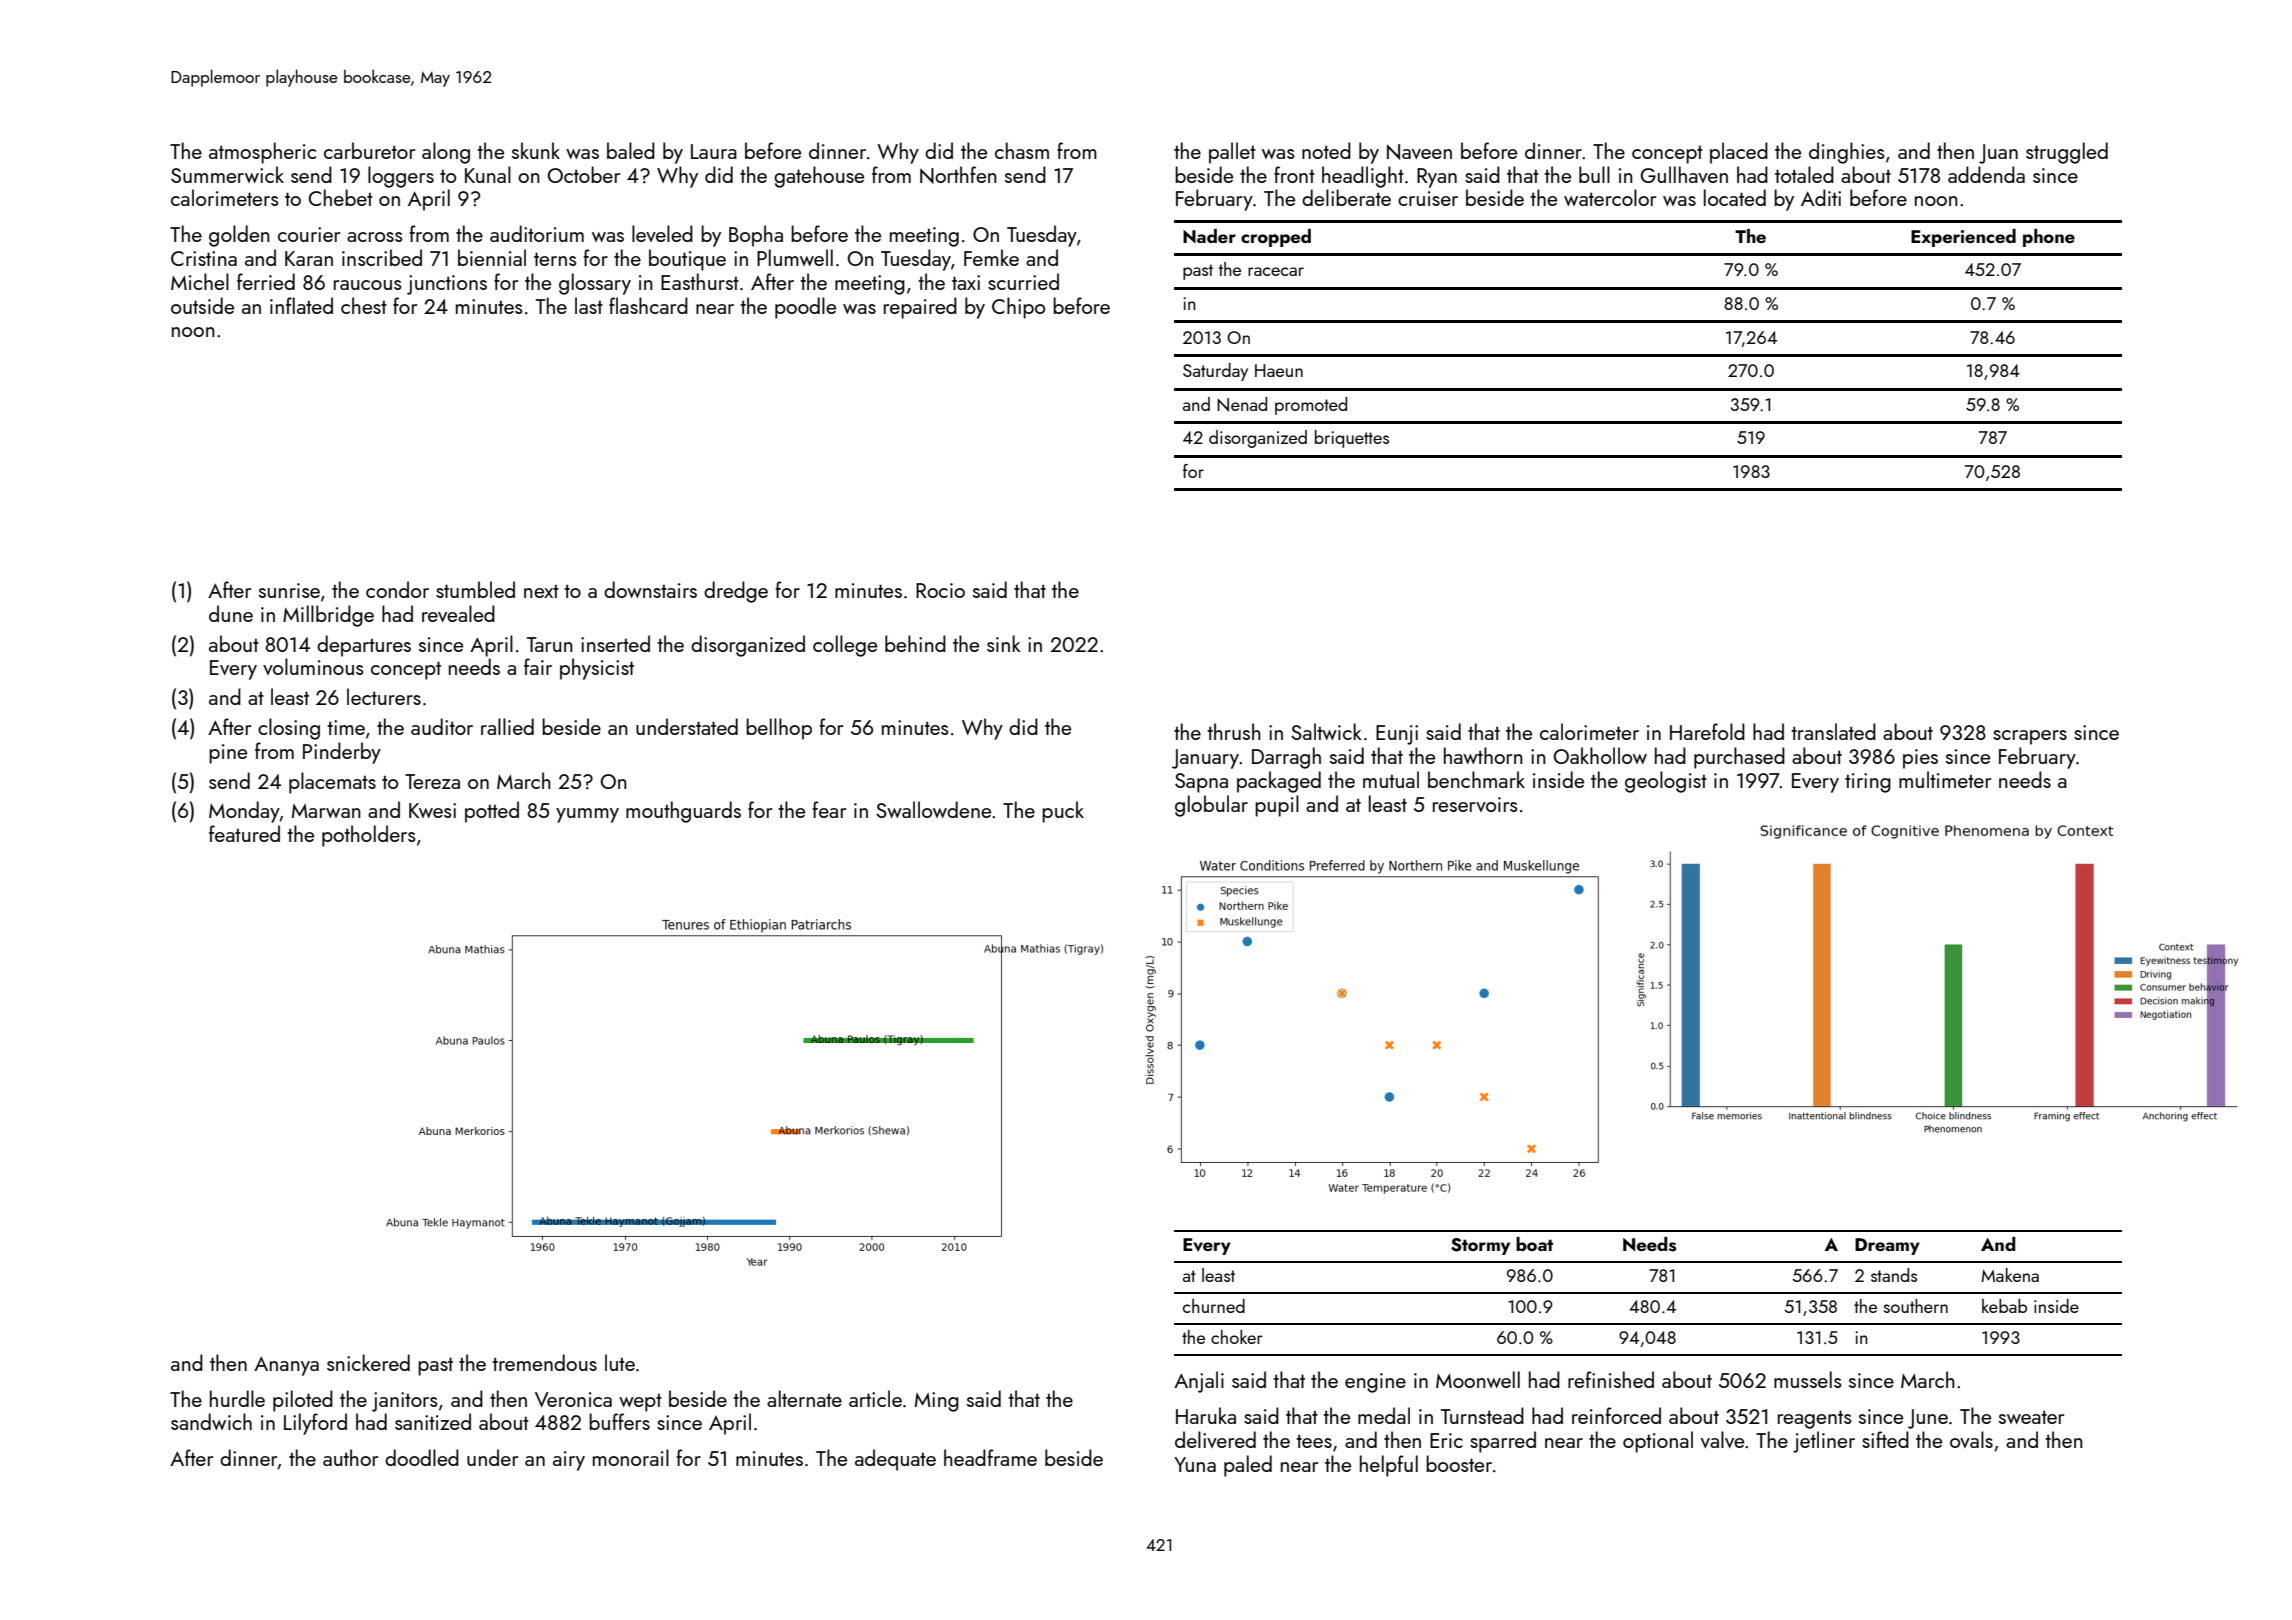 The width and height of the image is (2292, 1620). What do you see at coordinates (237, 1398) in the image?
I see `hurdle` at bounding box center [237, 1398].
